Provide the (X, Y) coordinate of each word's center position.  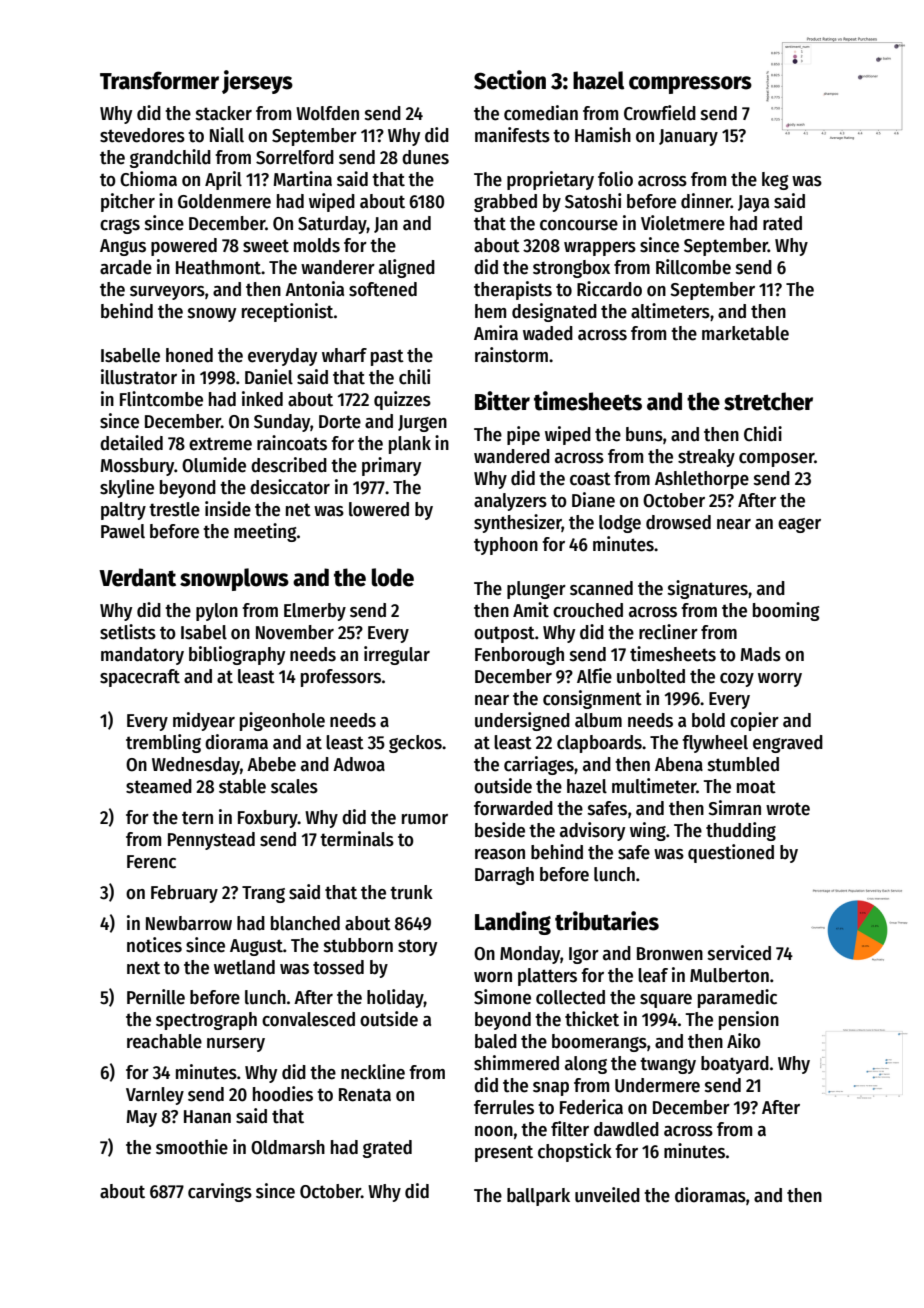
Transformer (159, 80)
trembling (163, 743)
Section (510, 80)
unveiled (607, 1195)
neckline (373, 1072)
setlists (128, 632)
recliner (668, 632)
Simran (734, 808)
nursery (236, 1045)
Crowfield (660, 113)
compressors (690, 85)
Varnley (155, 1096)
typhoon (506, 546)
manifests (512, 135)
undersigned (522, 721)
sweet (266, 246)
